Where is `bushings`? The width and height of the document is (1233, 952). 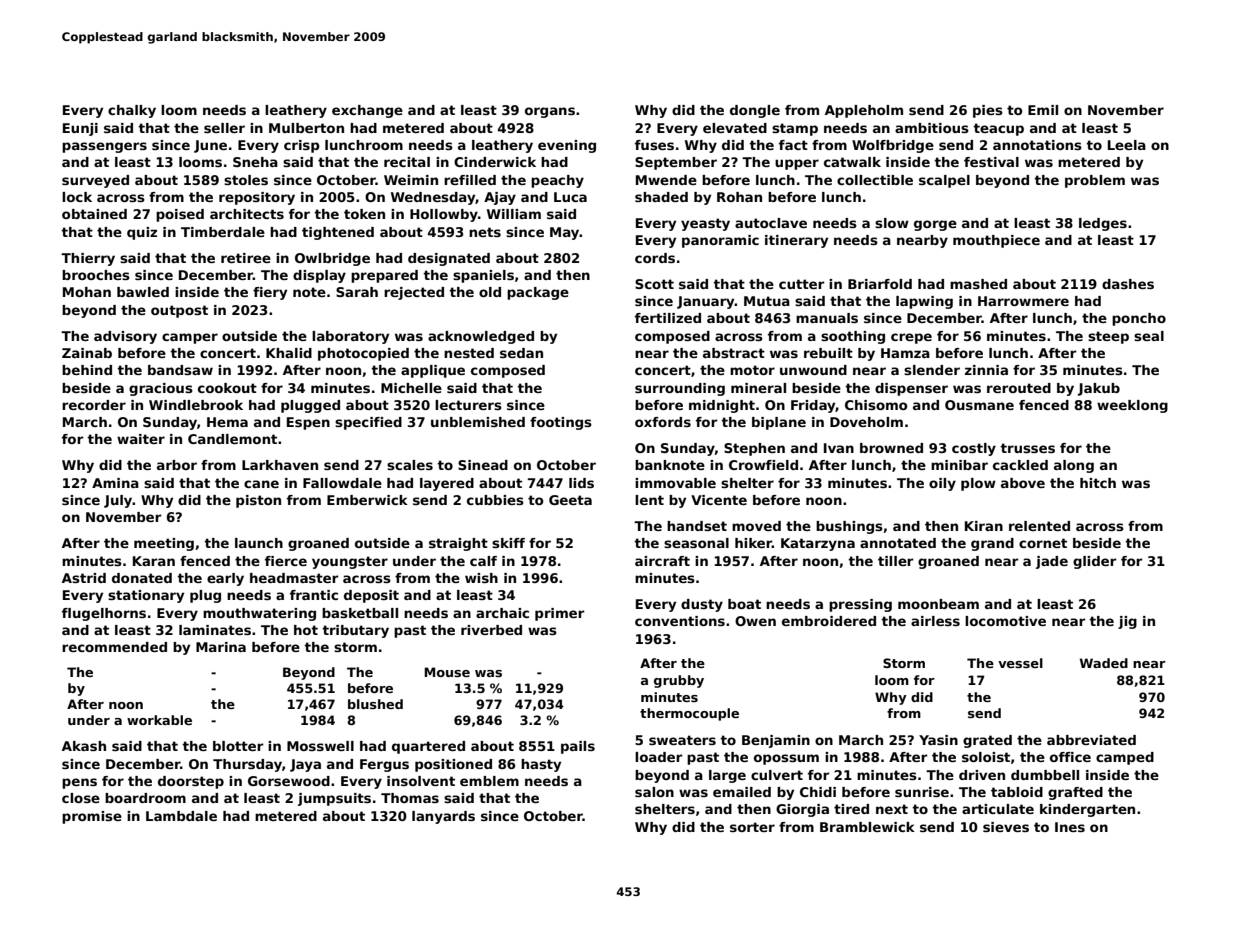
bushings is located at coordinates (849, 527).
